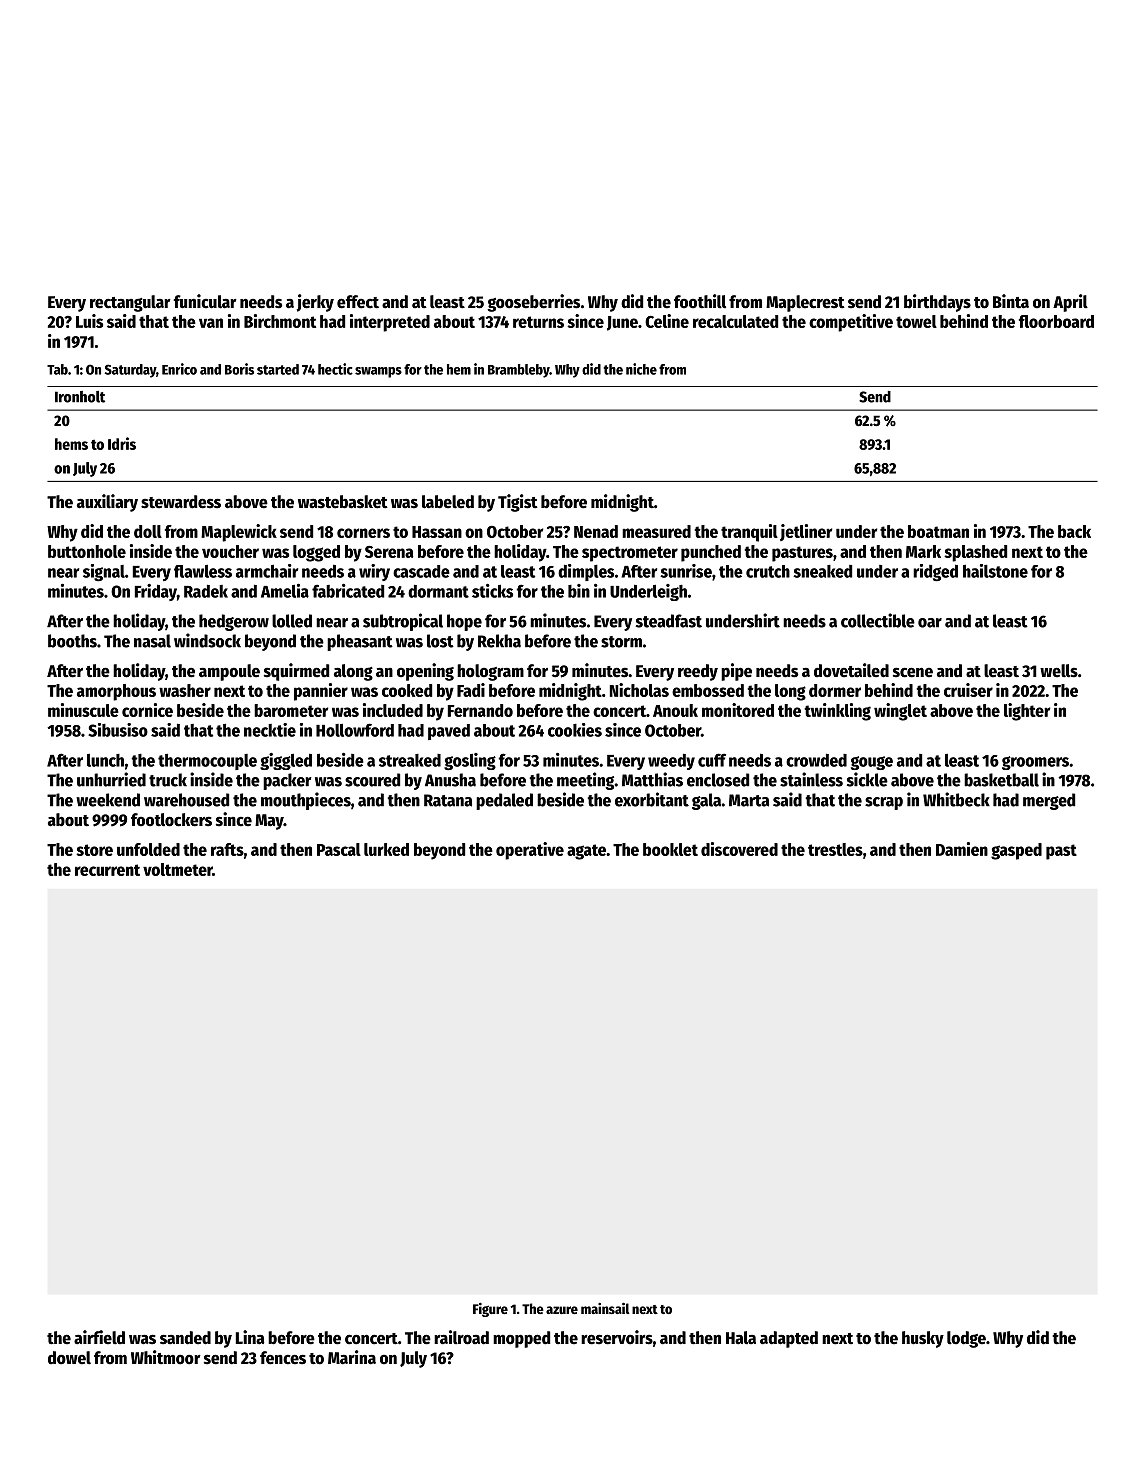 The image size is (1145, 1482). Describe the element at coordinates (966, 1339) in the document. I see `lodge` at that location.
